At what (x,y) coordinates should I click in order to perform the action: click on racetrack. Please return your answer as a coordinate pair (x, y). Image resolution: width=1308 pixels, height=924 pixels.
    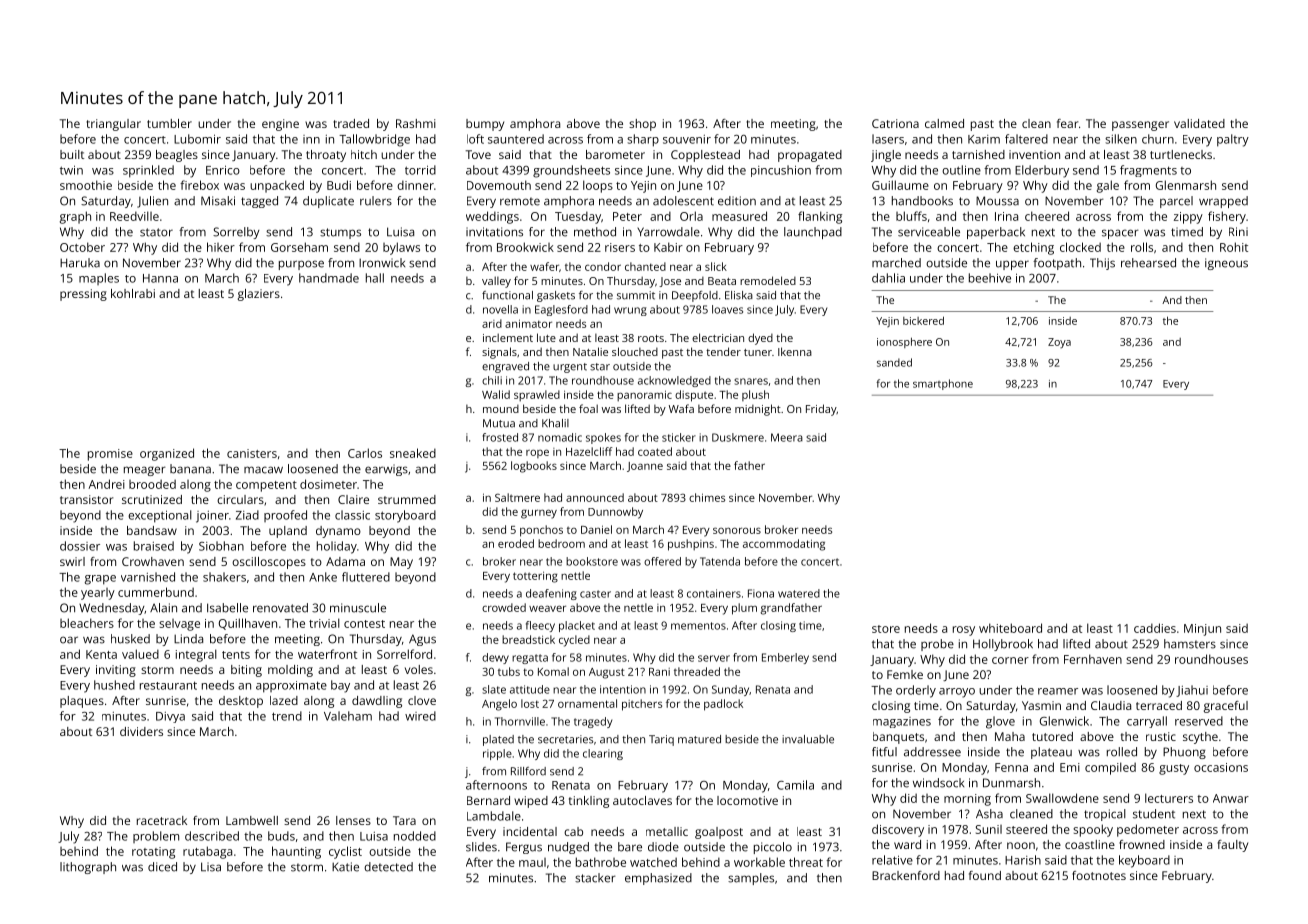
    Looking at the image, I should click on (162, 820).
